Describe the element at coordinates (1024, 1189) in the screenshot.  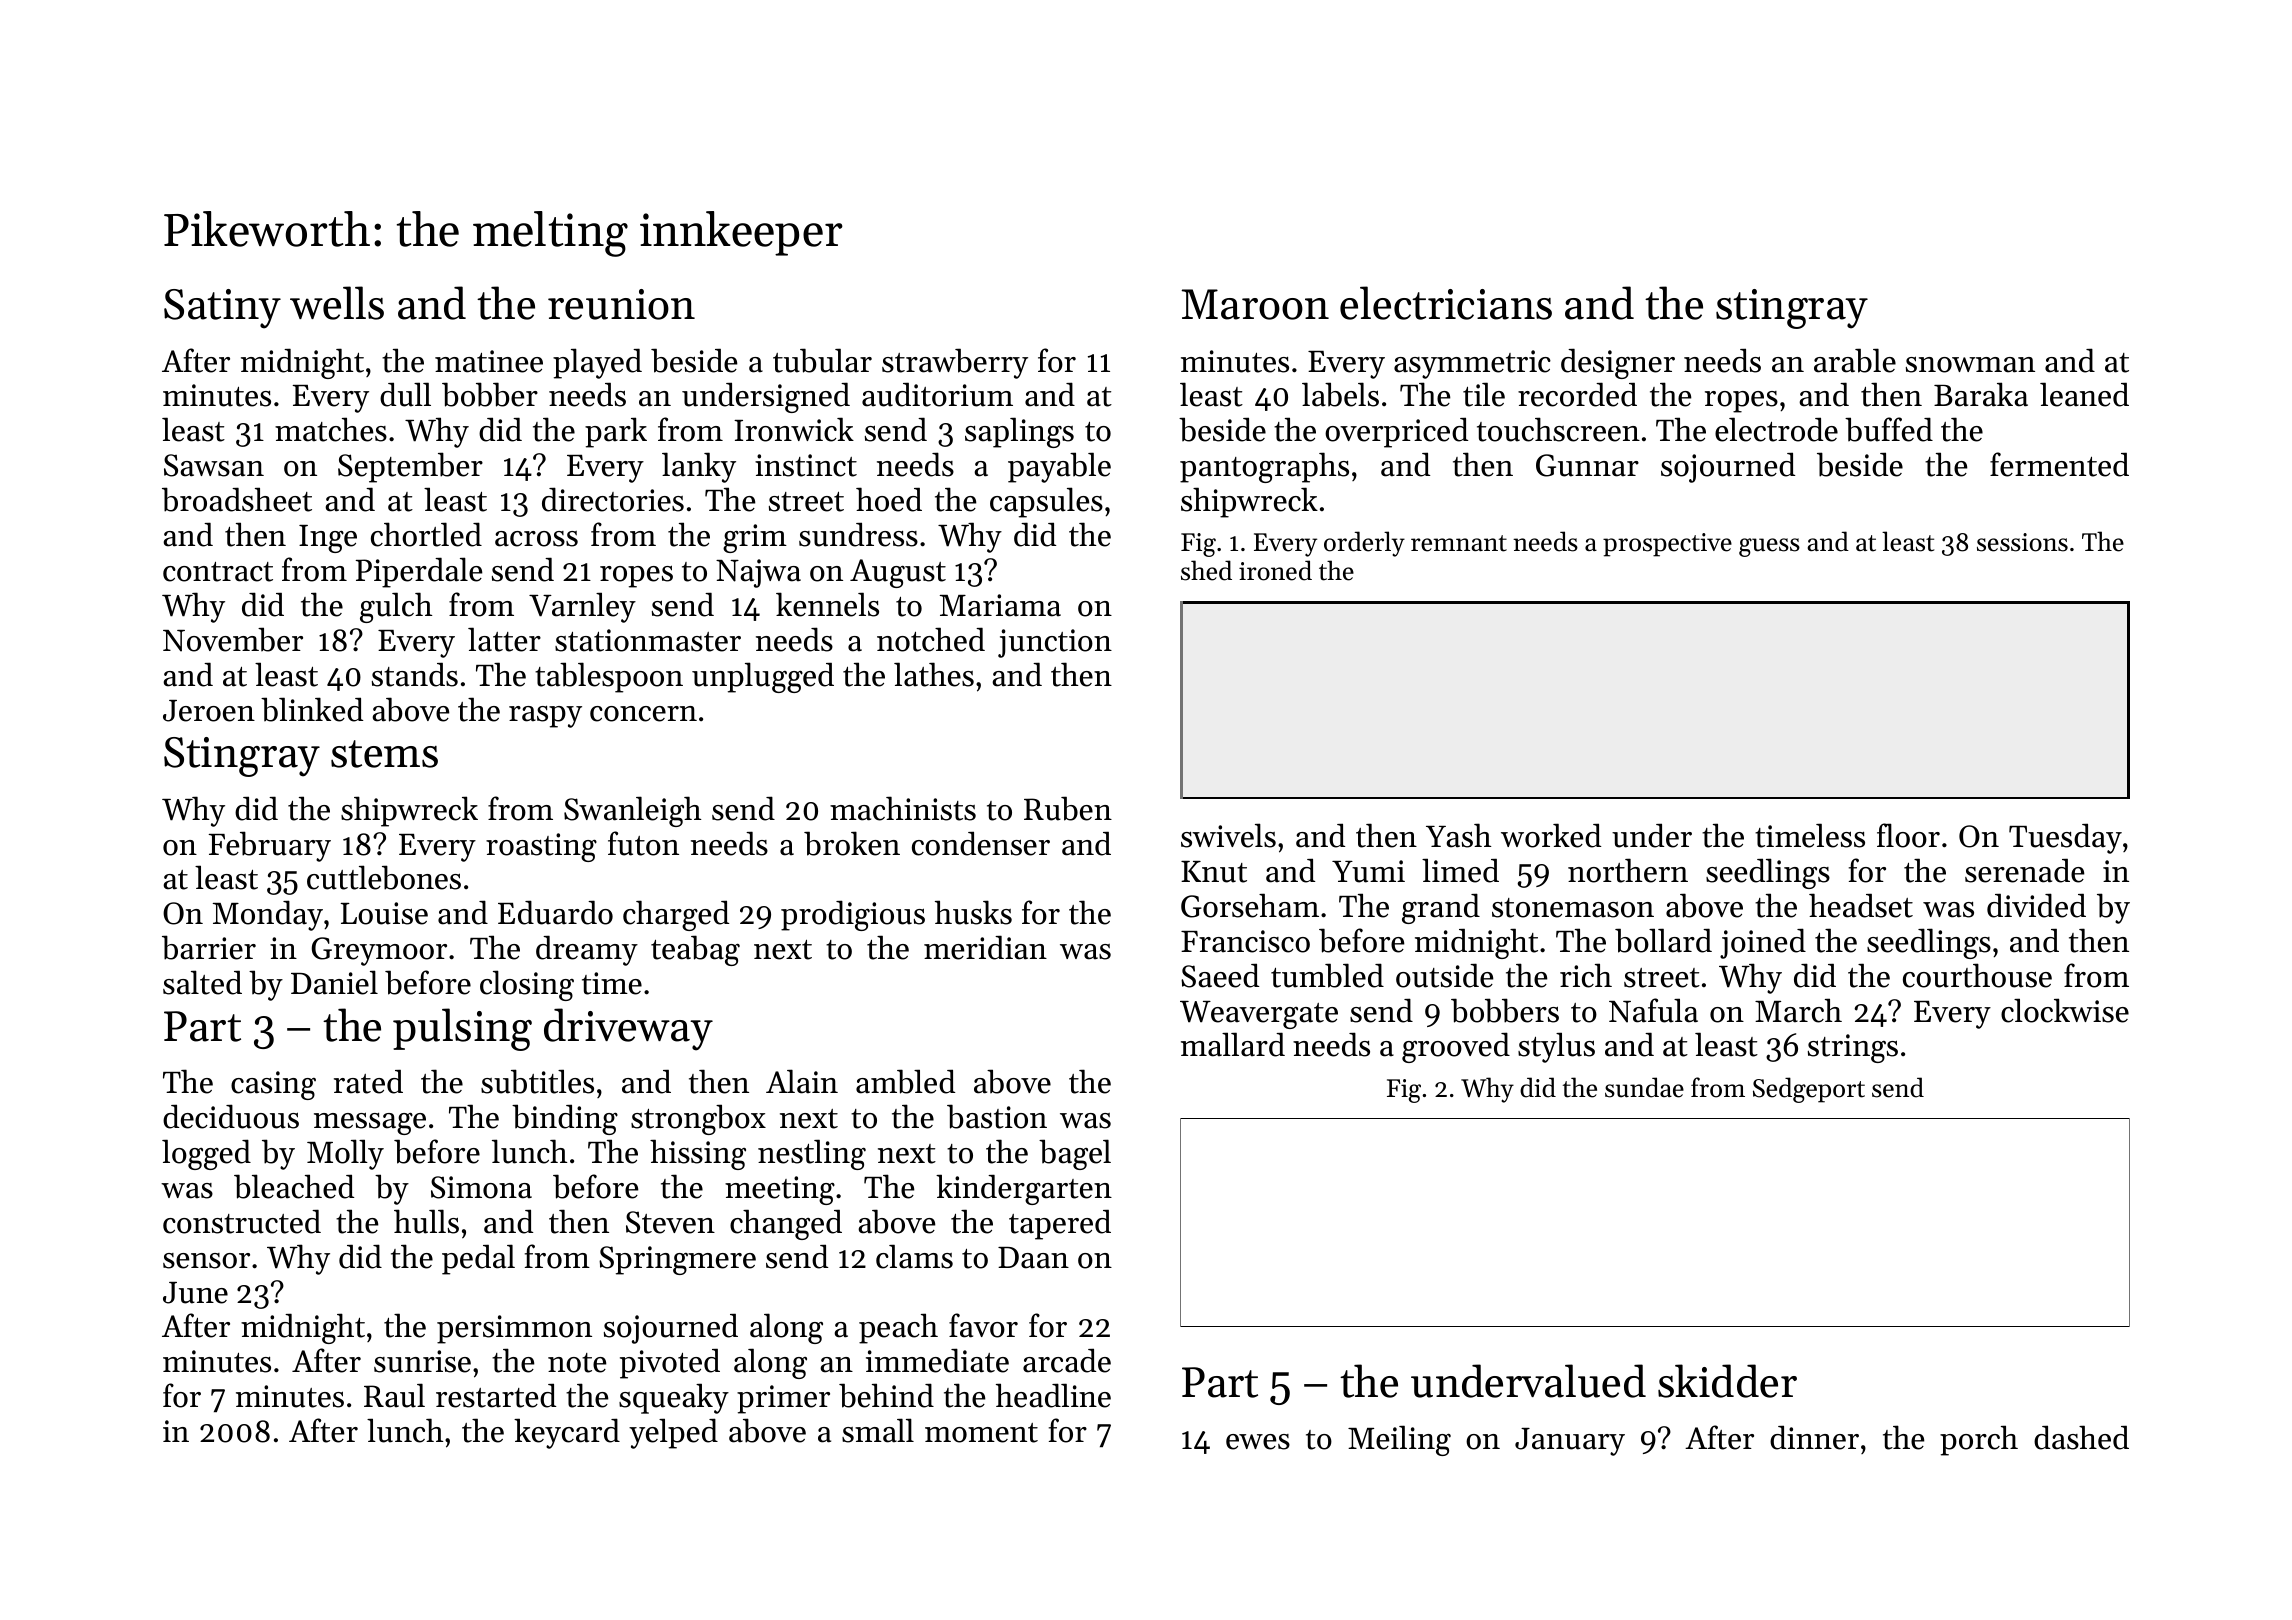
I see `kindergarten` at that location.
